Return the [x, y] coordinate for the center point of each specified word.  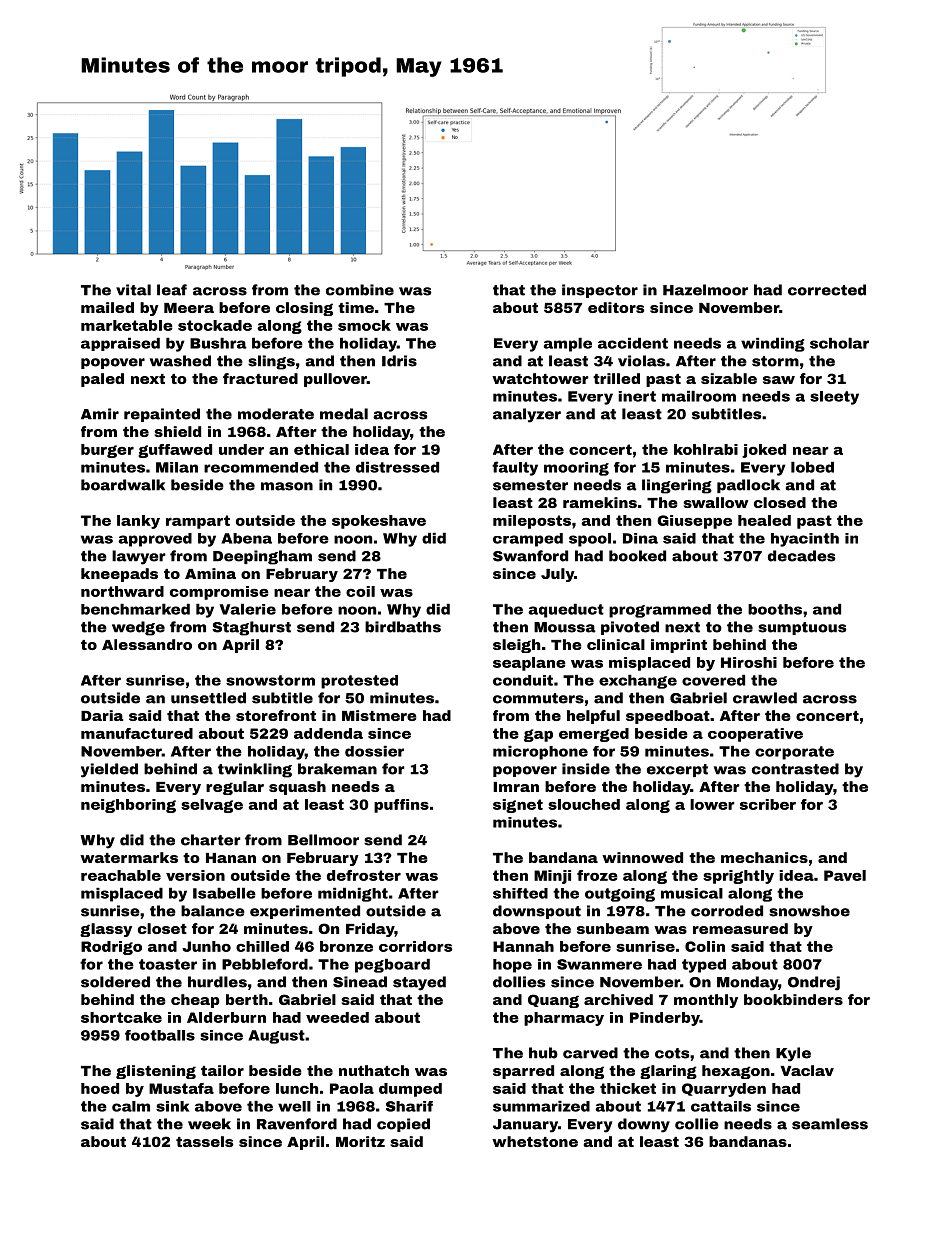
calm [131, 1106]
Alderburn [226, 1017]
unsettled [208, 698]
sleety [834, 398]
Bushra [218, 343]
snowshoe [809, 911]
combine [360, 290]
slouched [584, 804]
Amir [100, 414]
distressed [397, 467]
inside [586, 769]
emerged [594, 735]
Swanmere [599, 964]
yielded [109, 770]
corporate [794, 753]
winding [773, 345]
